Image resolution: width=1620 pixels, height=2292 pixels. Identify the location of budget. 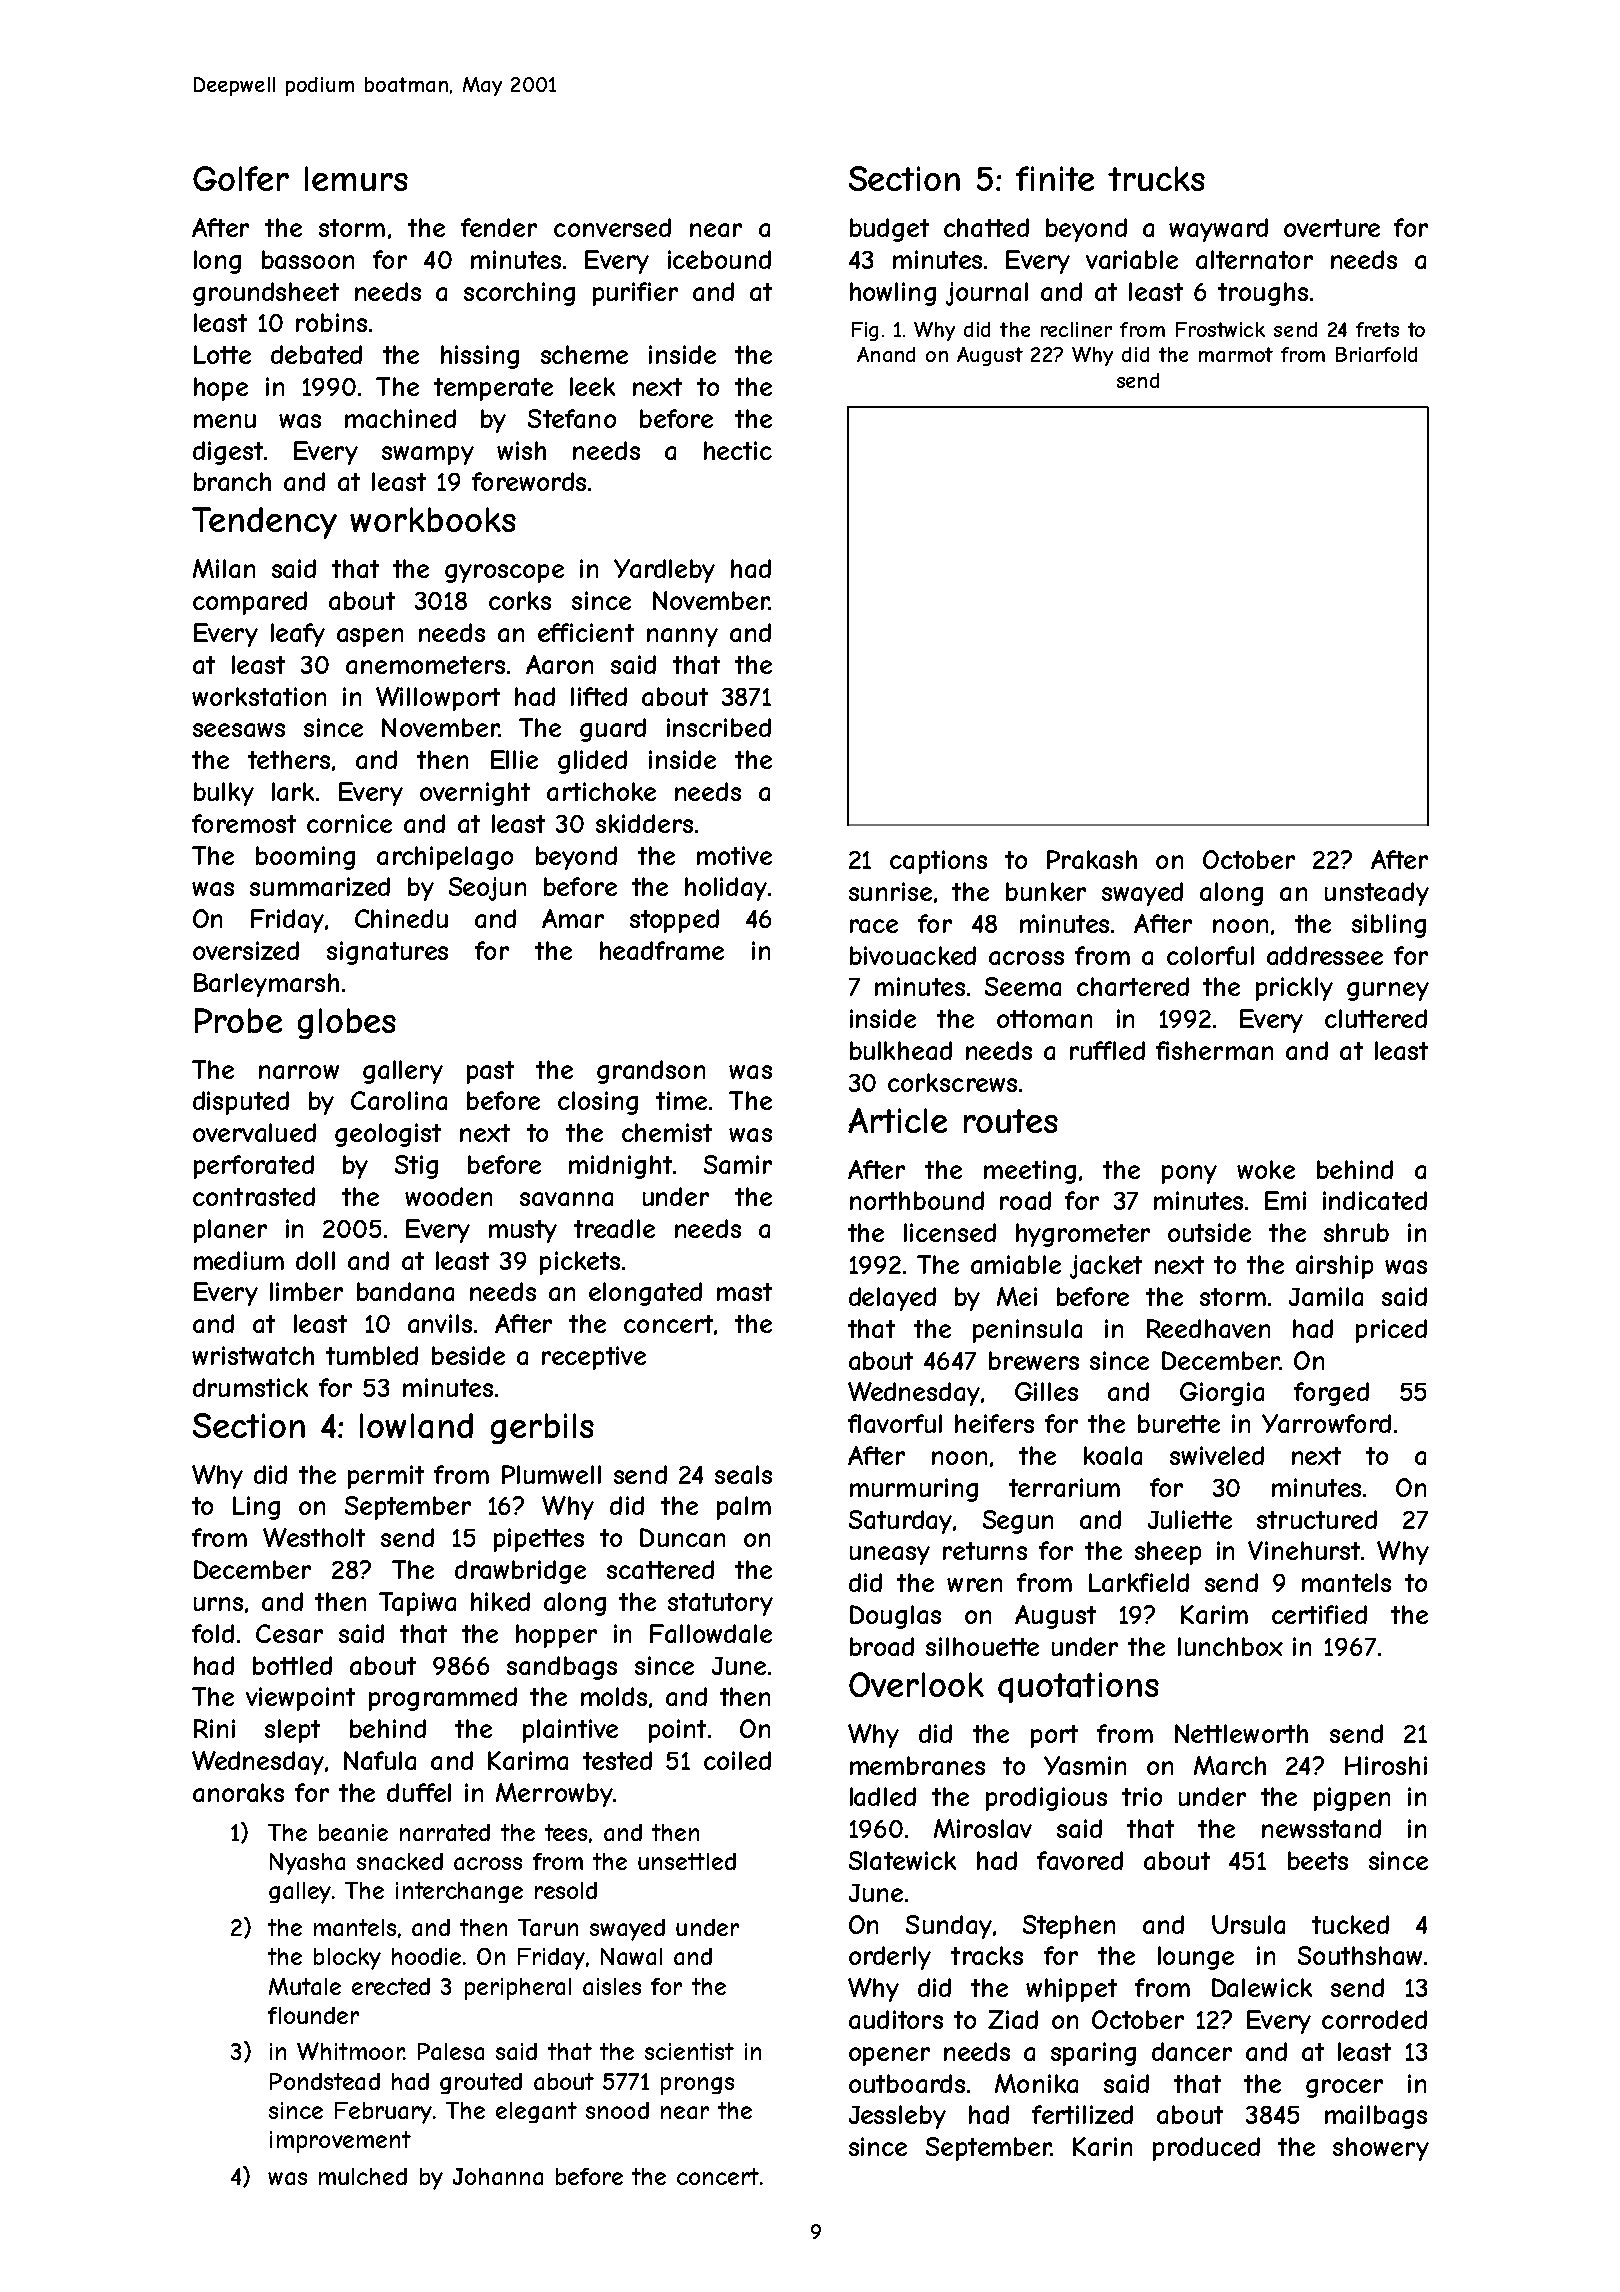
(889, 230).
